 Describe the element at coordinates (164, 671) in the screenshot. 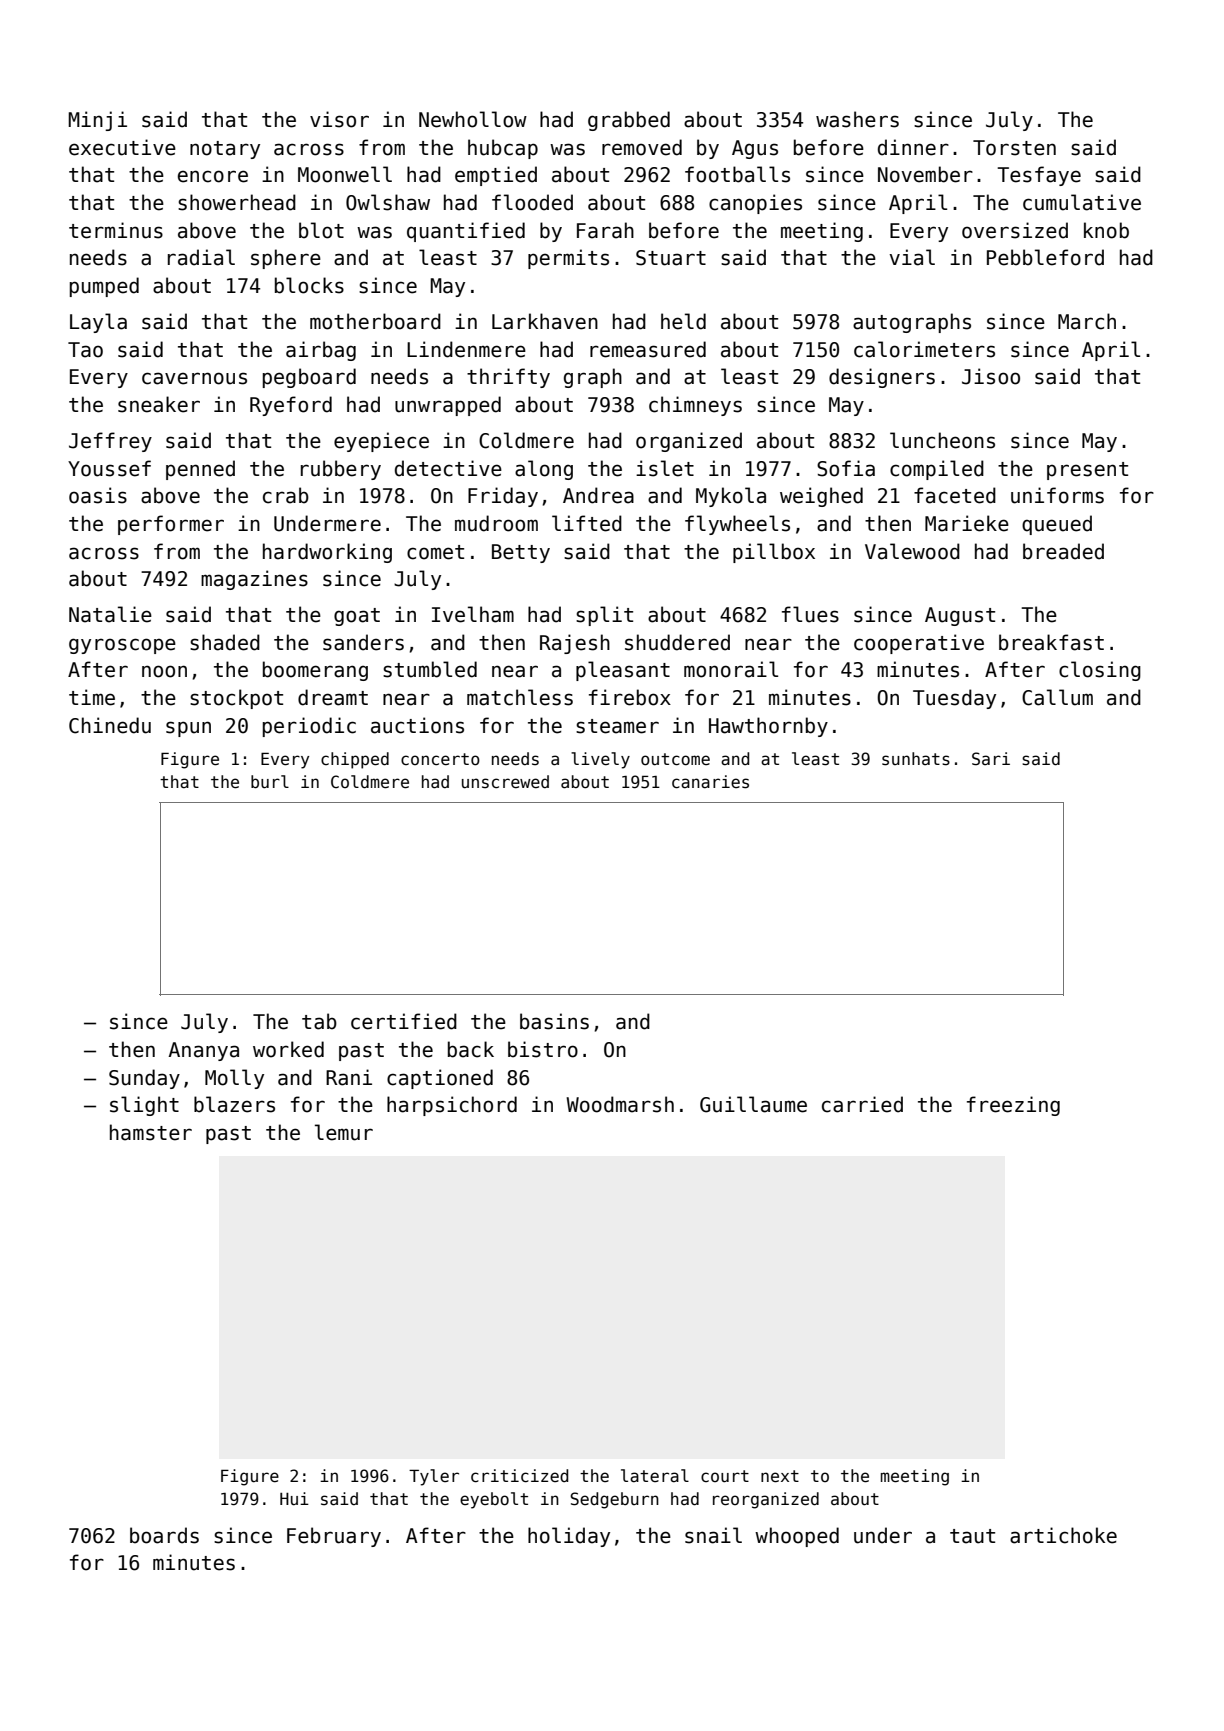

I see `noon` at that location.
